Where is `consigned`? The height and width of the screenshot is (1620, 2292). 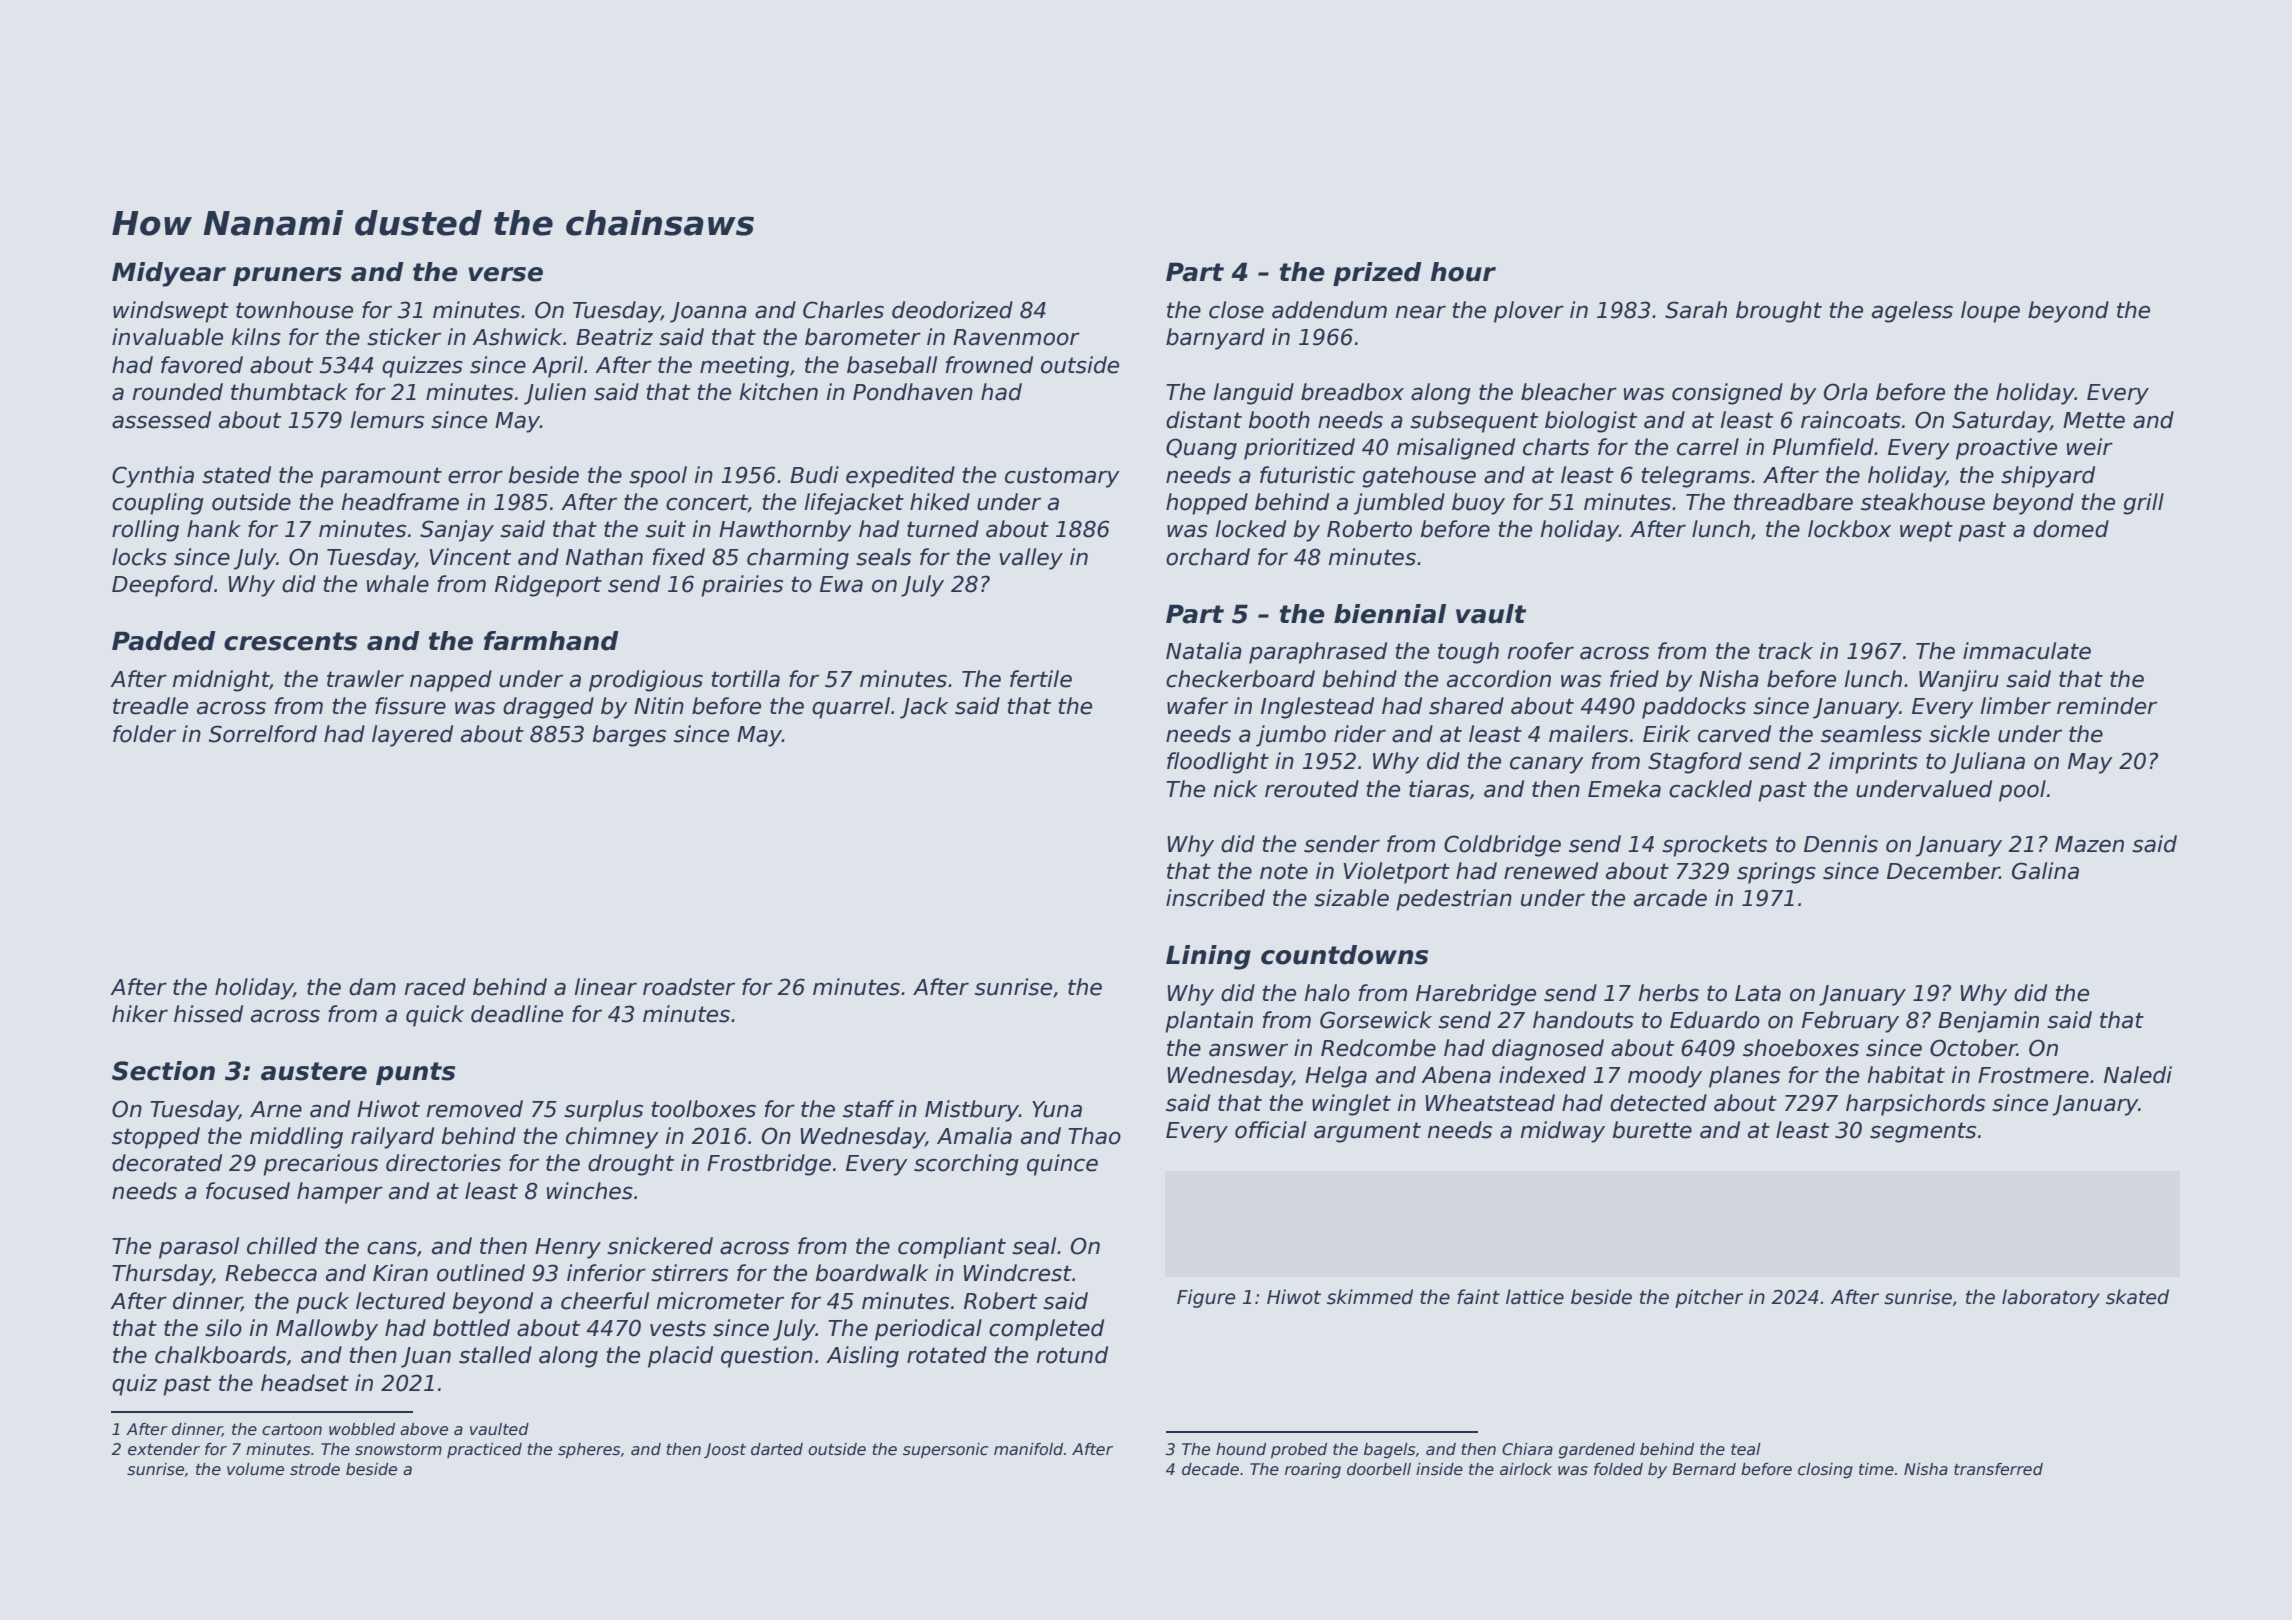
consigned is located at coordinates (1727, 394).
